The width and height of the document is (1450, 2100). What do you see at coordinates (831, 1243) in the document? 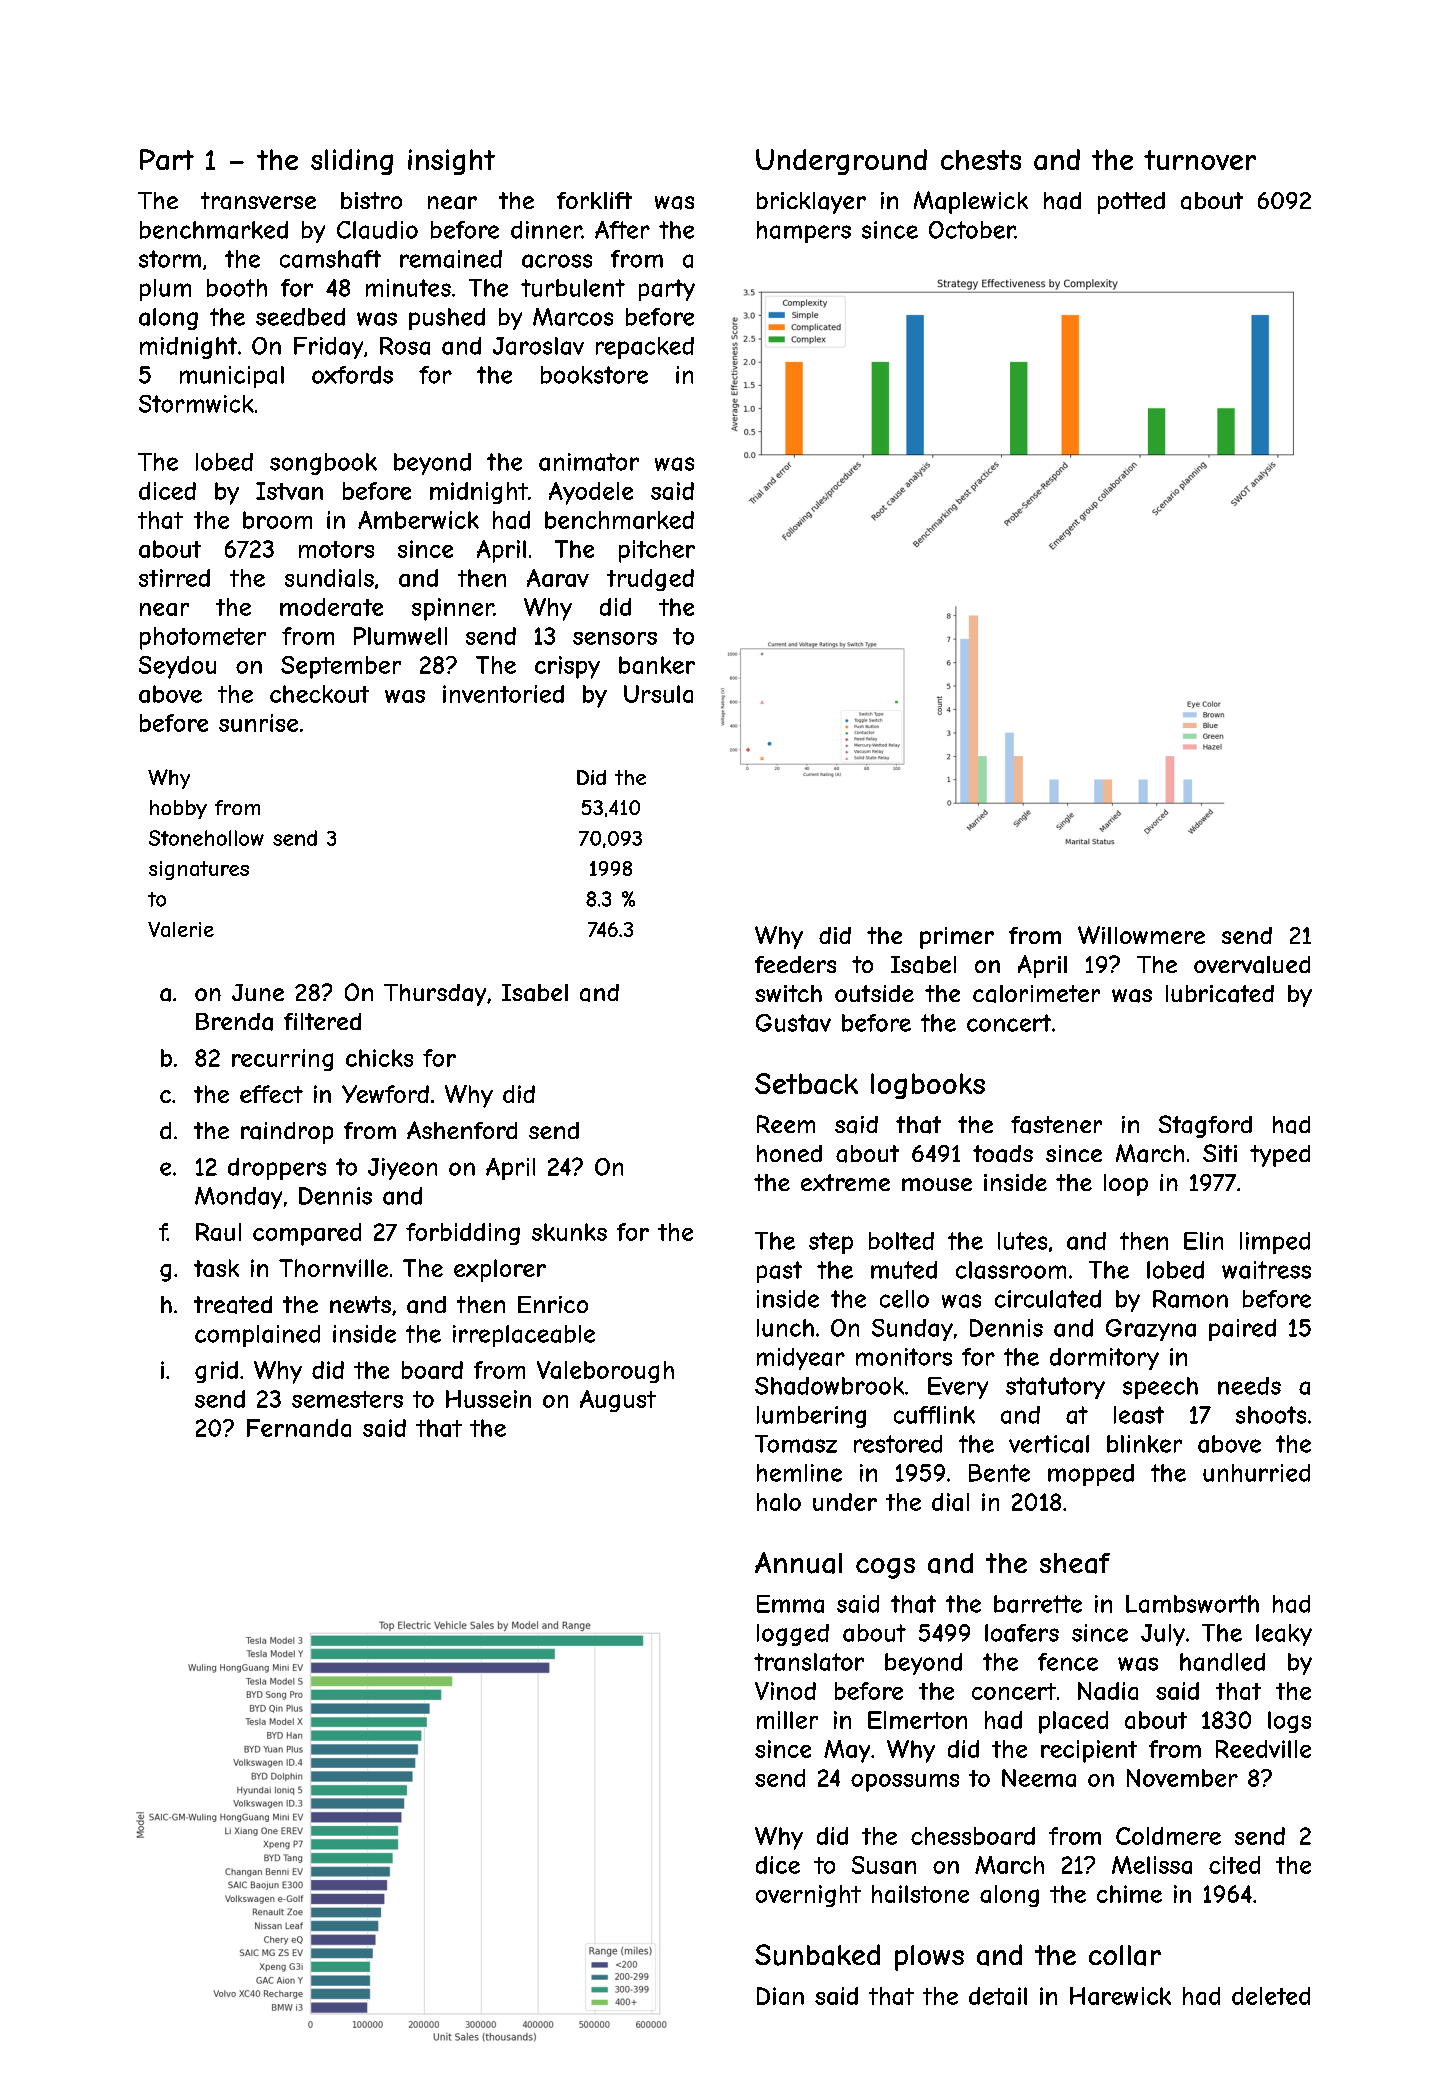
I see `step` at bounding box center [831, 1243].
